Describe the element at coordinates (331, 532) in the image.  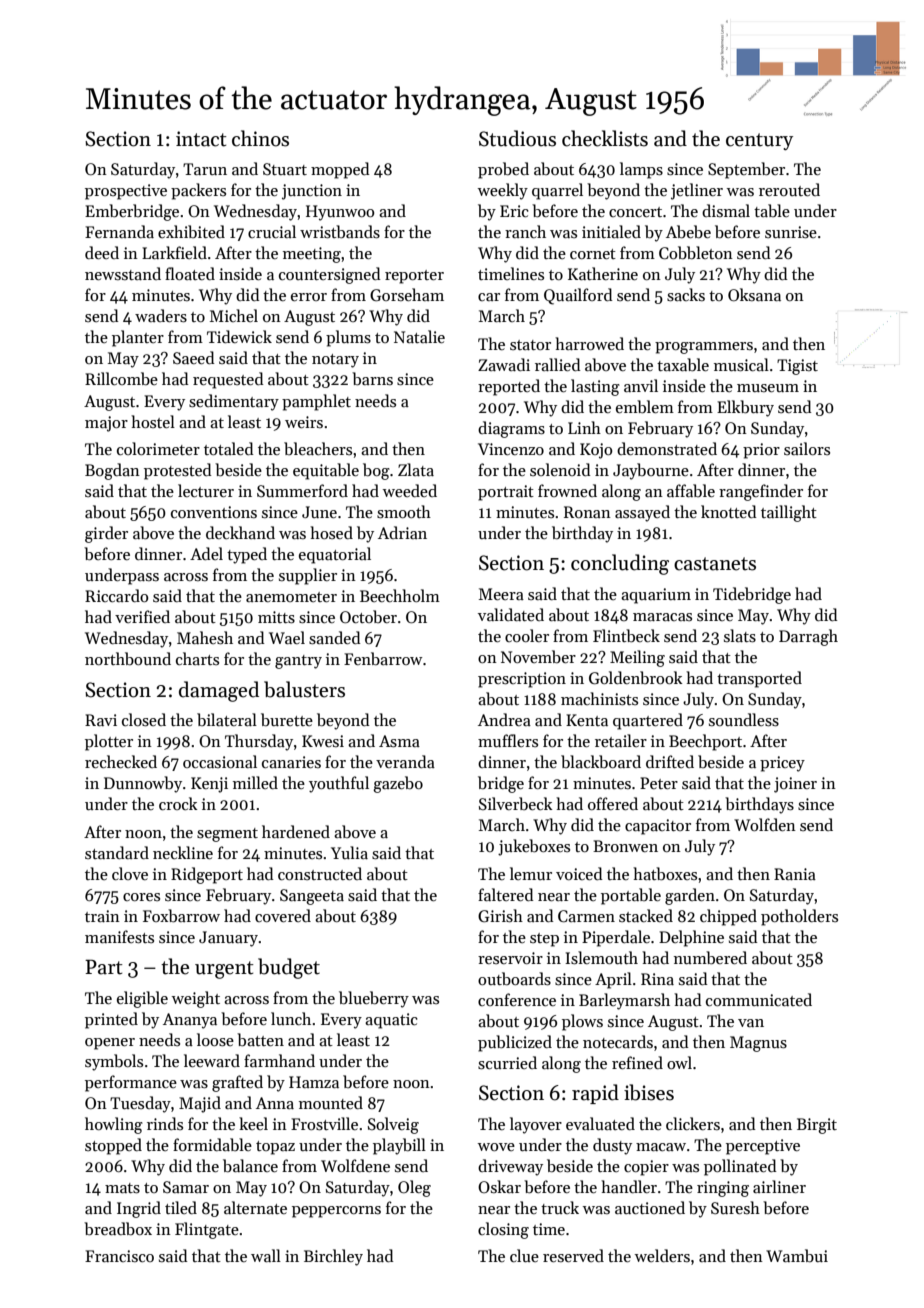
I see `hosed` at that location.
